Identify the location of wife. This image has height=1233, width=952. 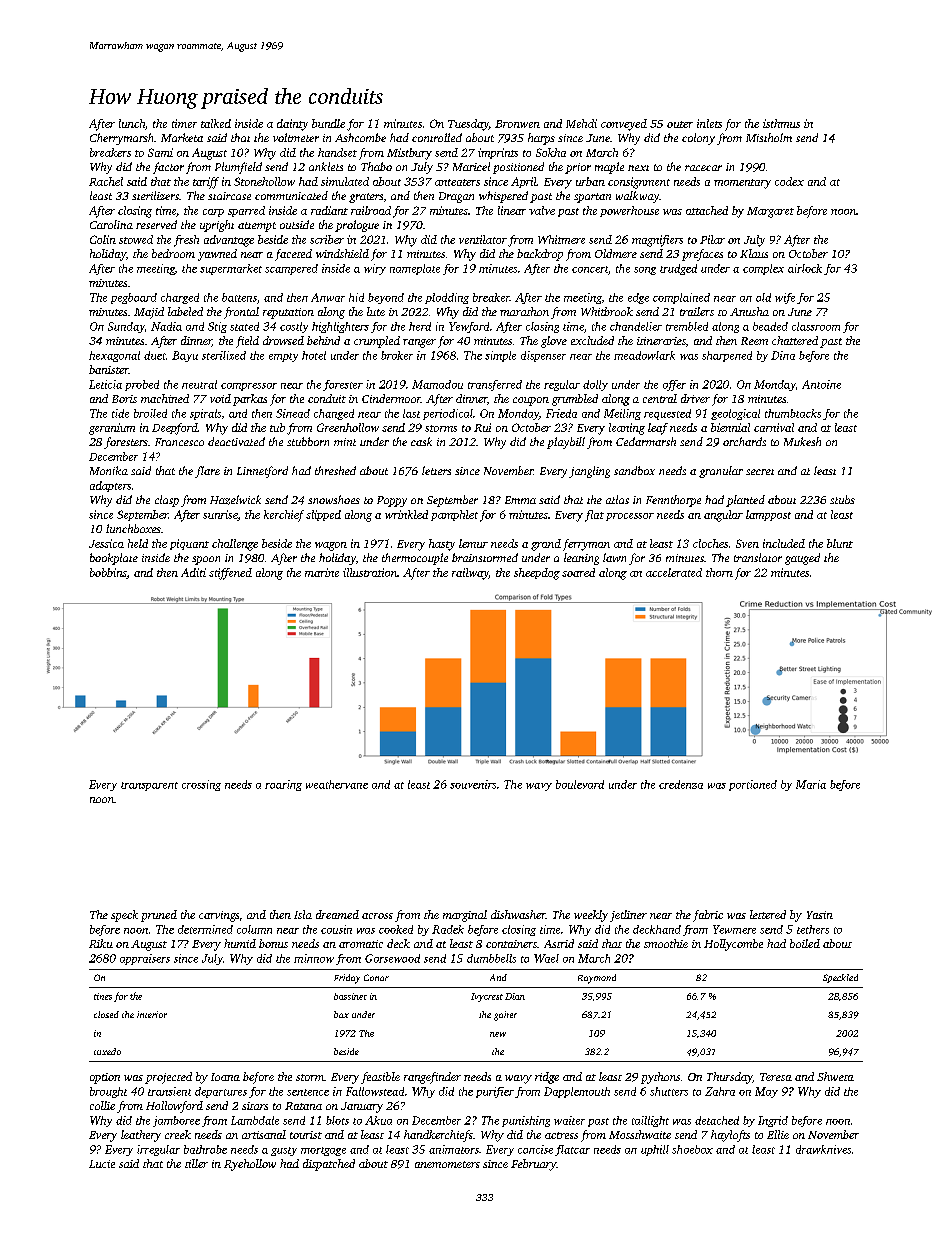
(785, 298).
